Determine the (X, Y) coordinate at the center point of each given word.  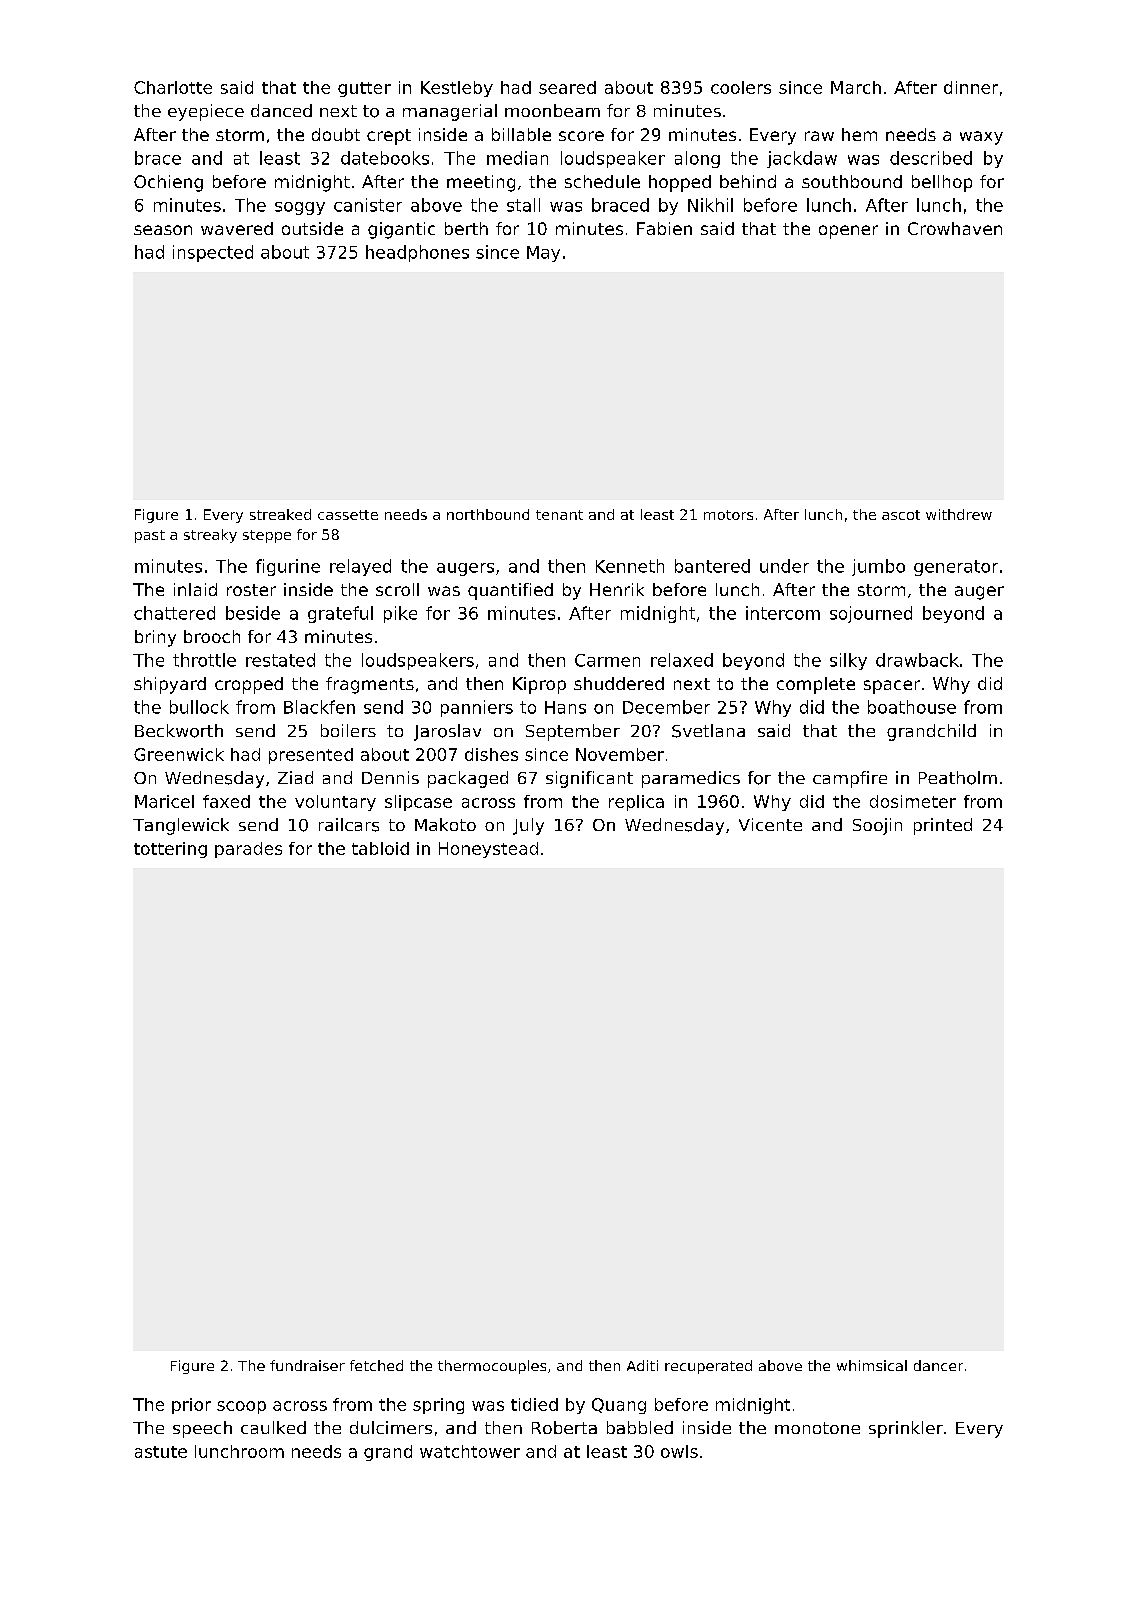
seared (567, 87)
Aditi (642, 1365)
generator (956, 568)
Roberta (564, 1427)
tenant (559, 515)
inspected (213, 253)
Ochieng (168, 183)
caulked (273, 1427)
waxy (981, 138)
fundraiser (307, 1365)
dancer (938, 1365)
